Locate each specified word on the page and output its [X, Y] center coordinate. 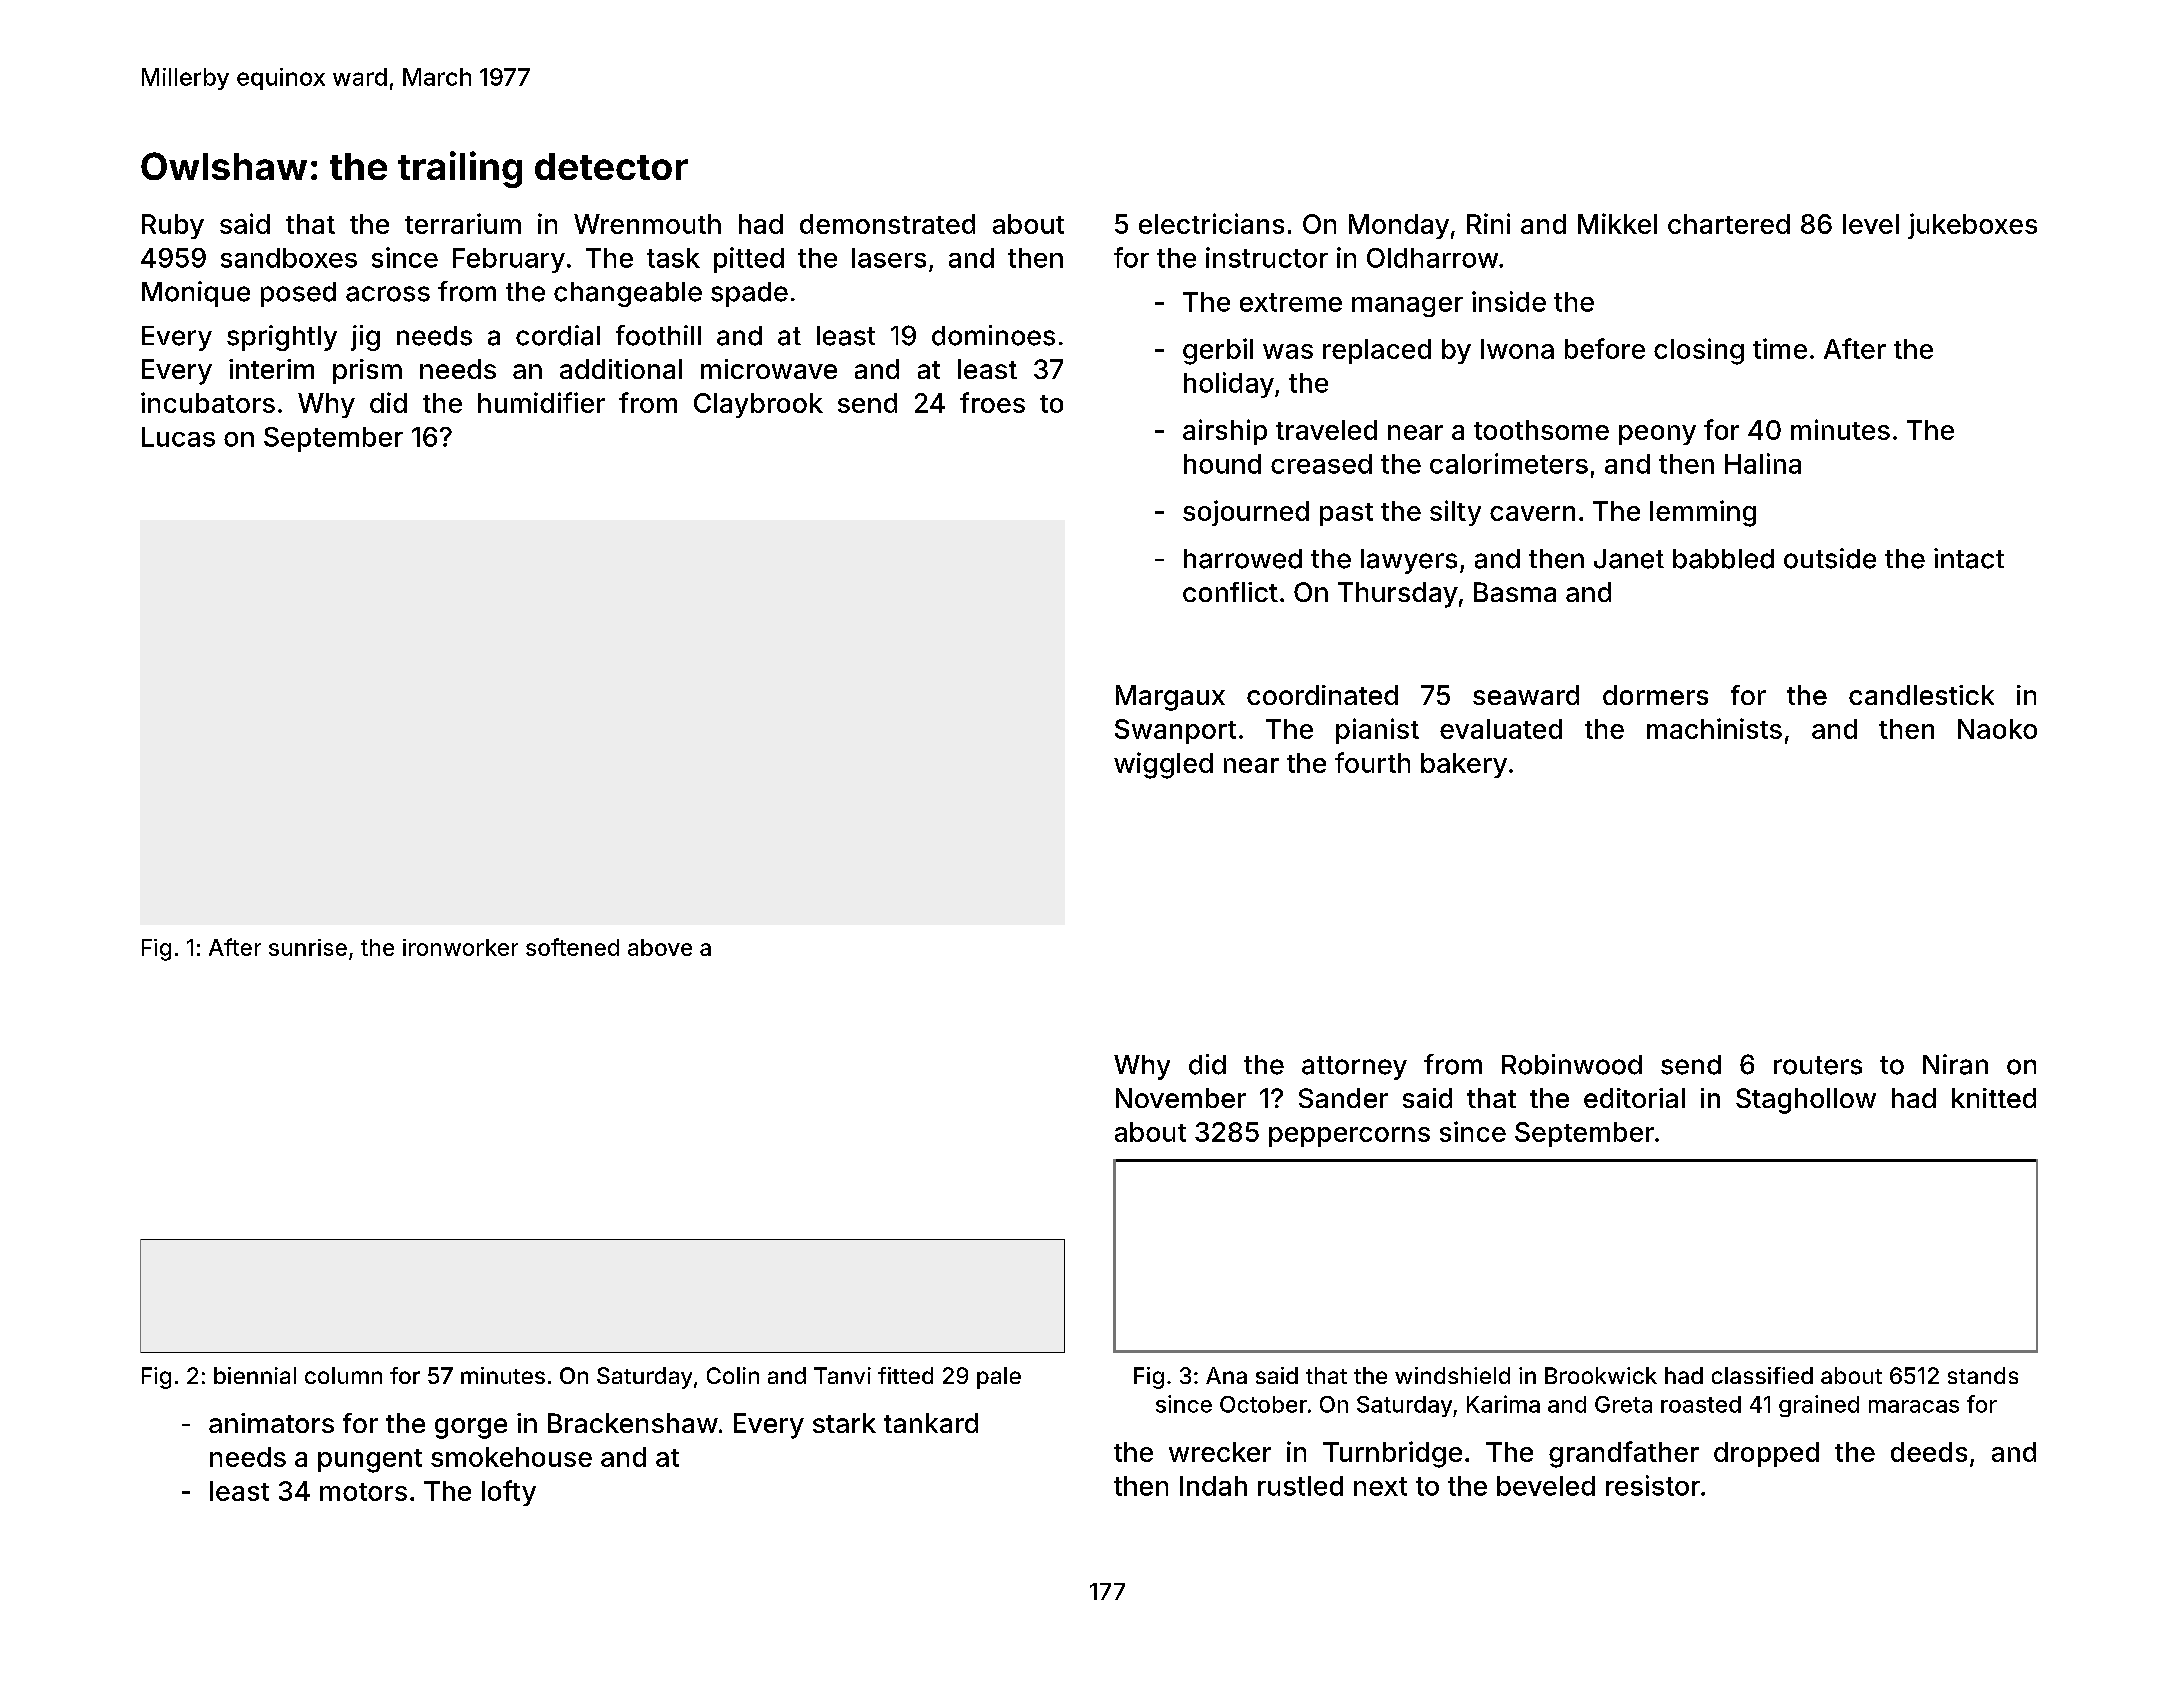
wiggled [1163, 765]
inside [1509, 301]
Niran [1955, 1064]
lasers [889, 258]
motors [363, 1492]
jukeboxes [1972, 226]
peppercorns [1349, 1137]
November [1181, 1098]
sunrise [308, 947]
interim [271, 369]
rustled [1300, 1486]
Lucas [178, 437]
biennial [255, 1375]
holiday [1229, 385]
